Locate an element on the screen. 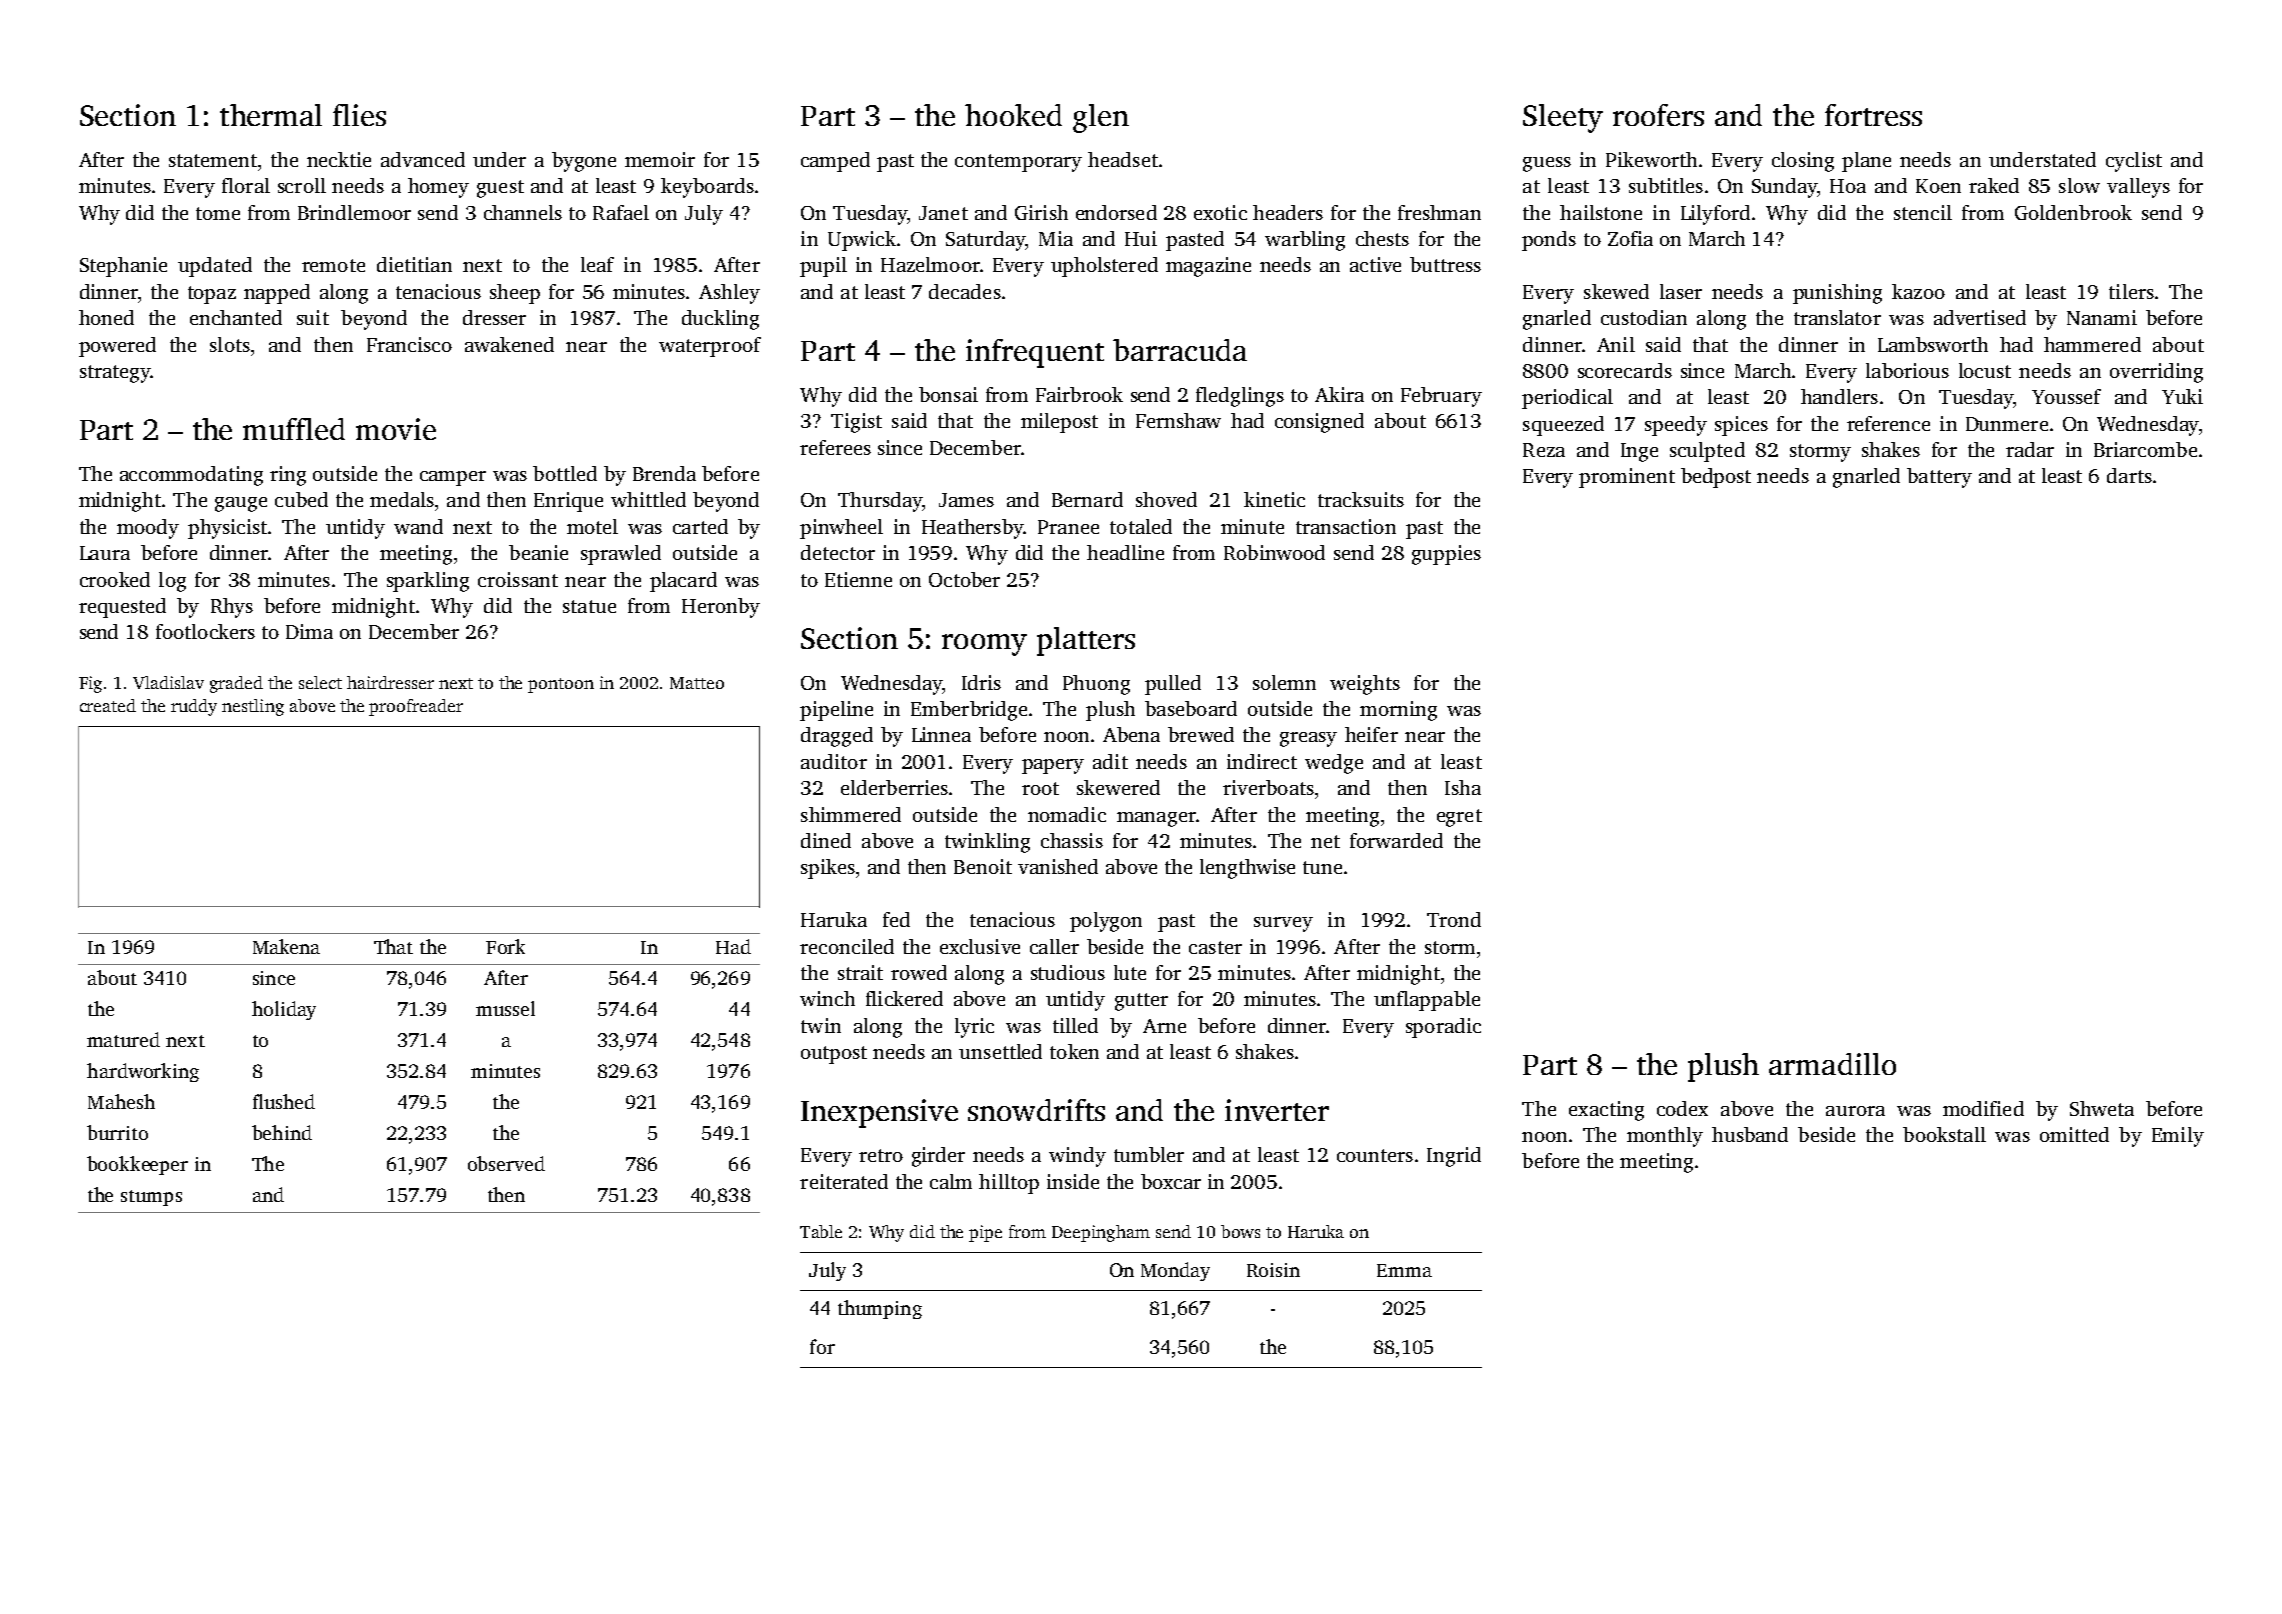  flushed is located at coordinates (284, 1101).
